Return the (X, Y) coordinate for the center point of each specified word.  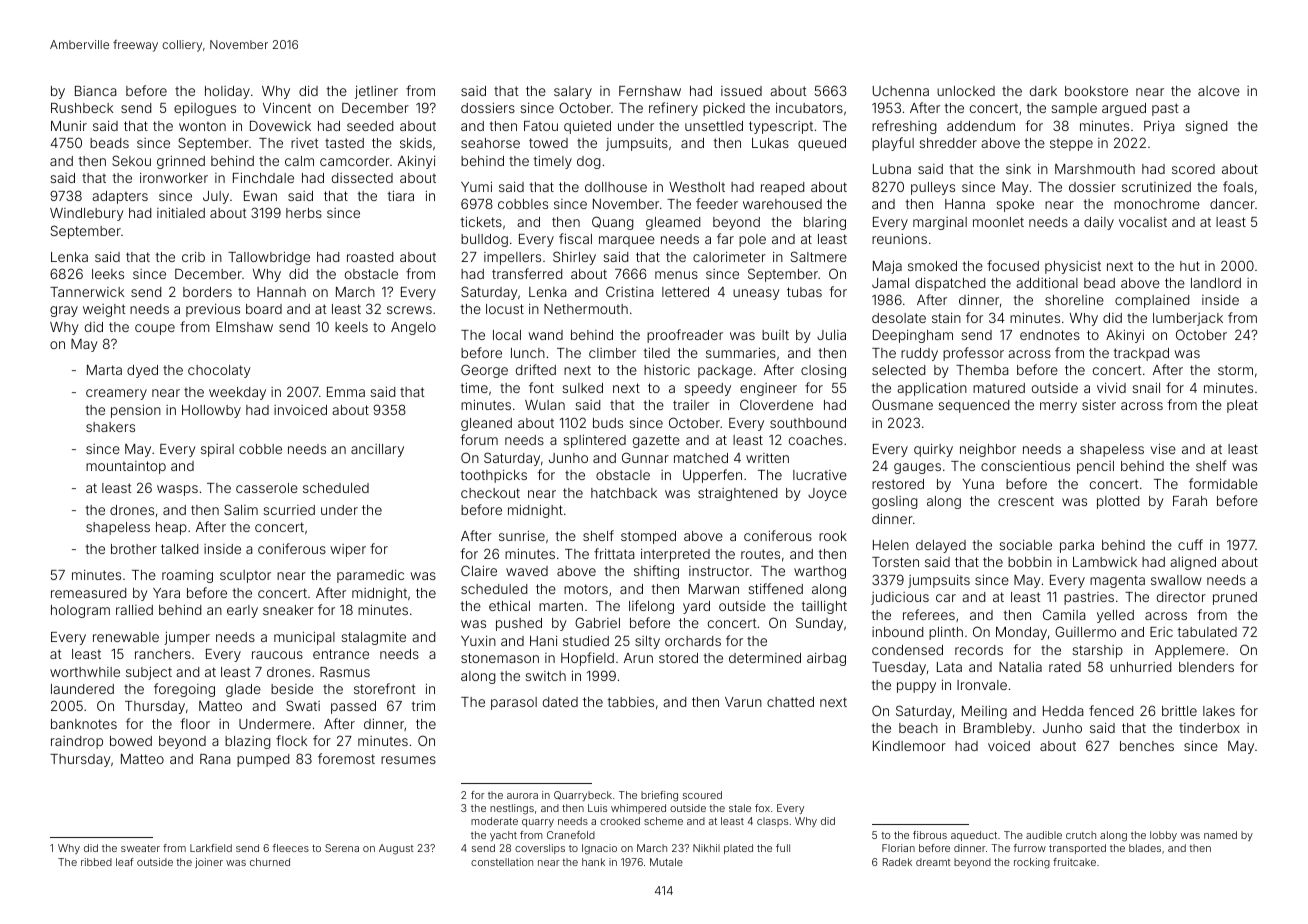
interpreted (675, 555)
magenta (1117, 581)
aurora (522, 796)
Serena (342, 848)
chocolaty (219, 371)
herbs (304, 213)
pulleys (933, 188)
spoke (1015, 205)
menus (676, 275)
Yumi (476, 186)
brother (134, 549)
